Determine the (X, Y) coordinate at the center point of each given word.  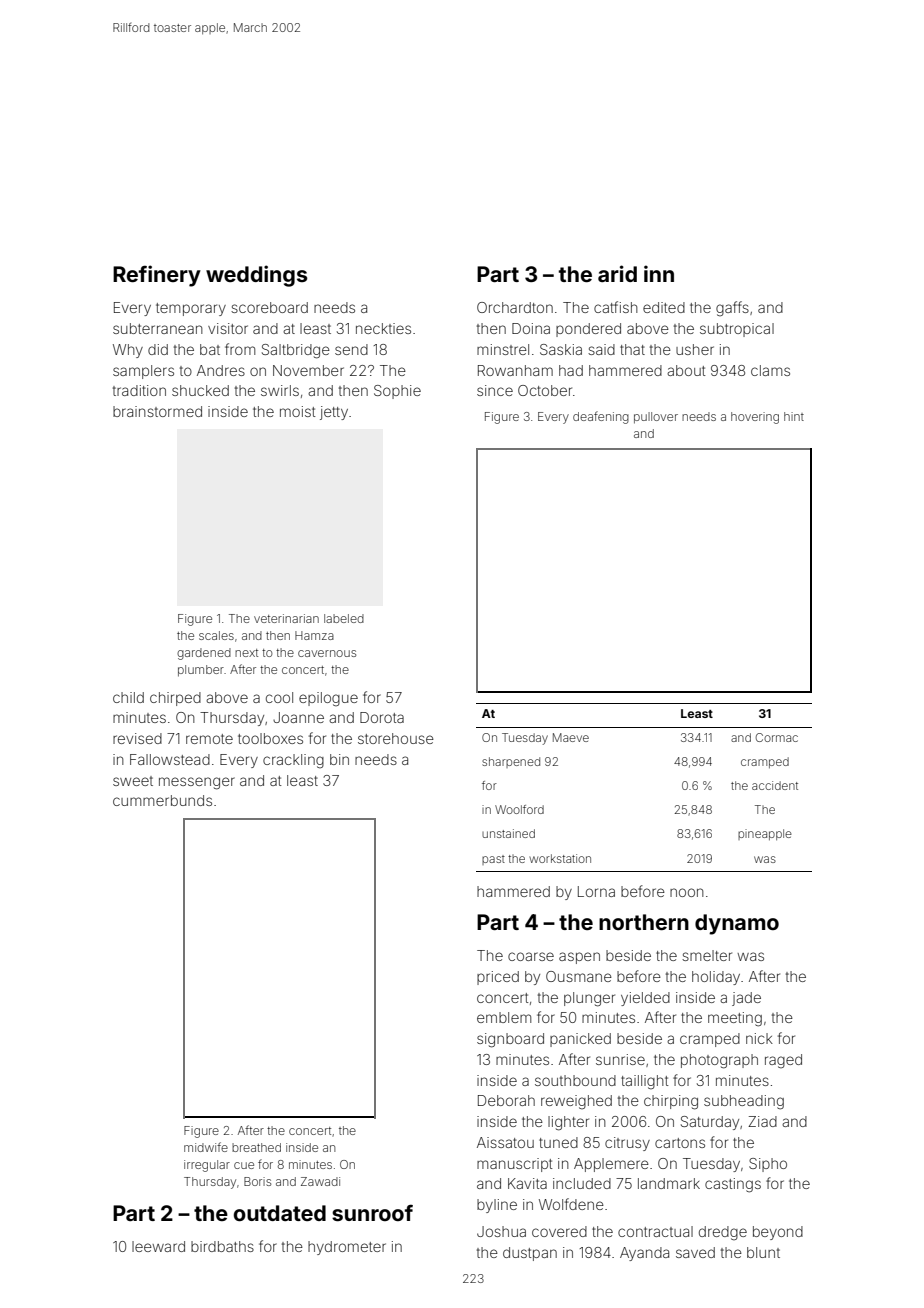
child (128, 697)
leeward (158, 1246)
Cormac (777, 737)
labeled (344, 618)
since (495, 390)
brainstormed (157, 411)
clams (770, 370)
